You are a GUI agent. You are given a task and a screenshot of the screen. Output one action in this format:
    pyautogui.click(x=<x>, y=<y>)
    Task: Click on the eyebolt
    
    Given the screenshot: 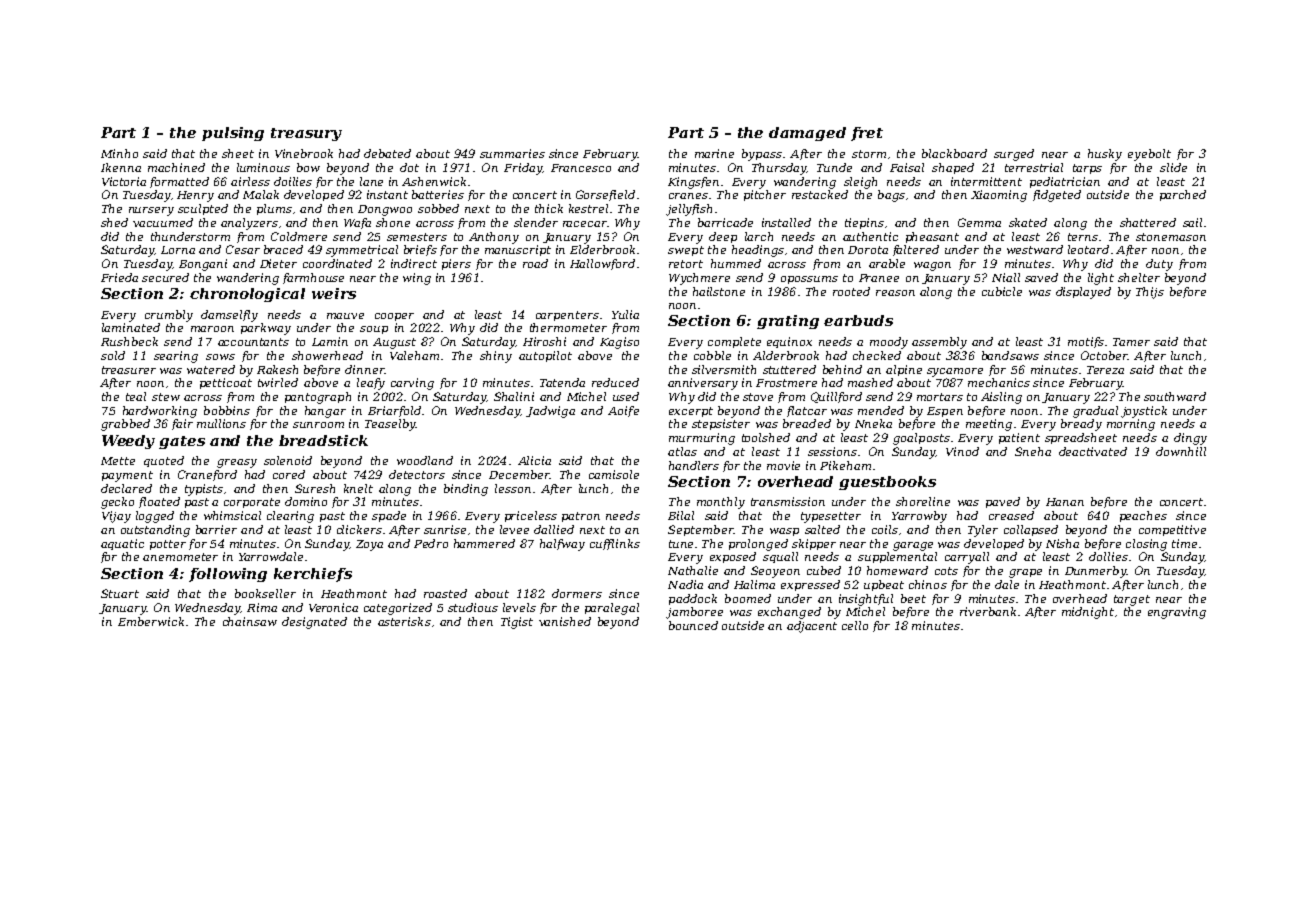 What is the action you would take?
    pyautogui.click(x=1149, y=155)
